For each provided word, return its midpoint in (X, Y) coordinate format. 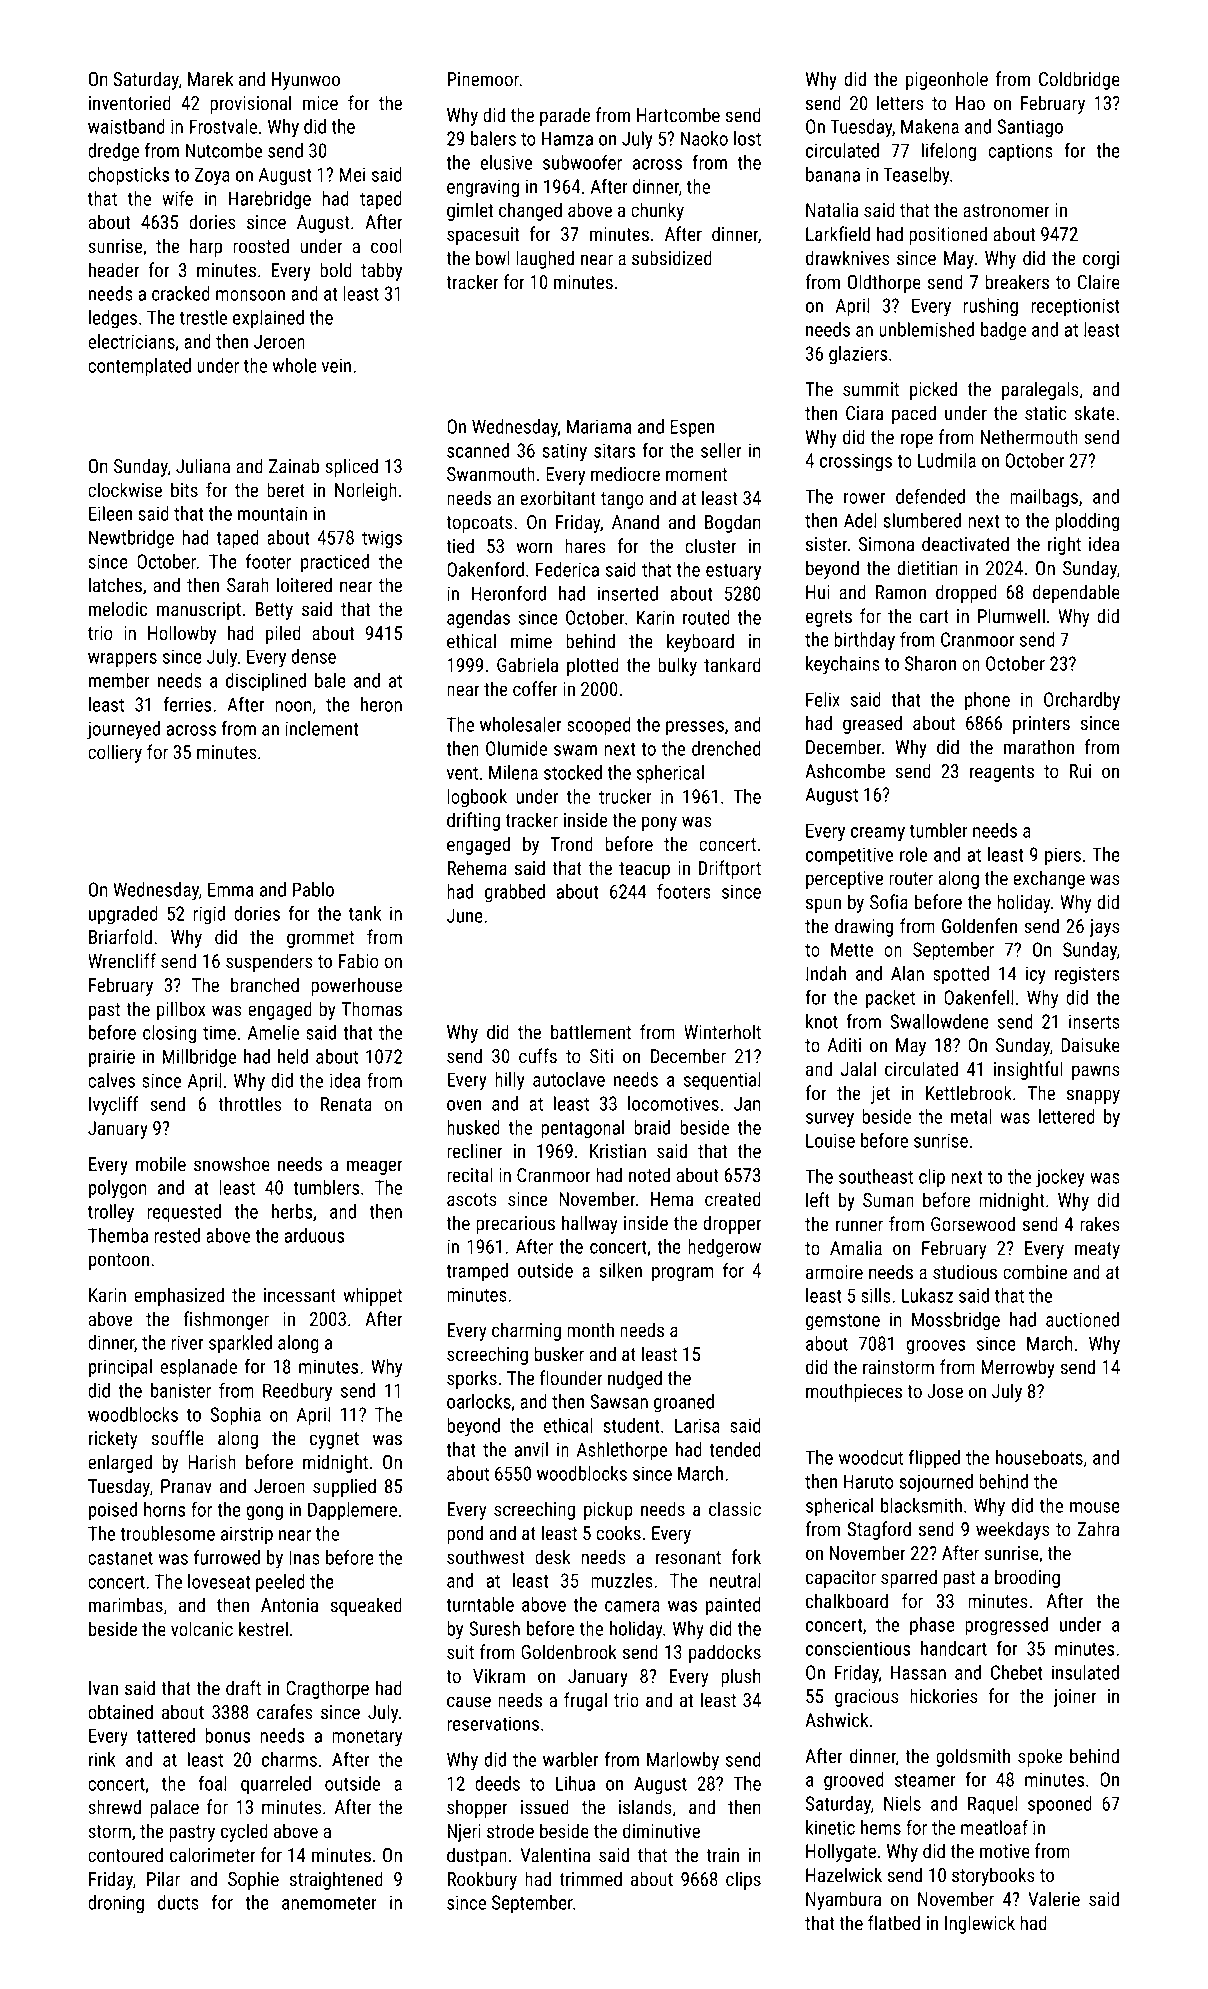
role (913, 854)
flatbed (894, 1923)
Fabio (359, 961)
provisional (250, 104)
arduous (314, 1235)
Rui (1080, 771)
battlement (591, 1032)
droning (116, 1904)
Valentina (555, 1855)
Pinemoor (483, 79)
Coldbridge (1079, 80)
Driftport (730, 869)
